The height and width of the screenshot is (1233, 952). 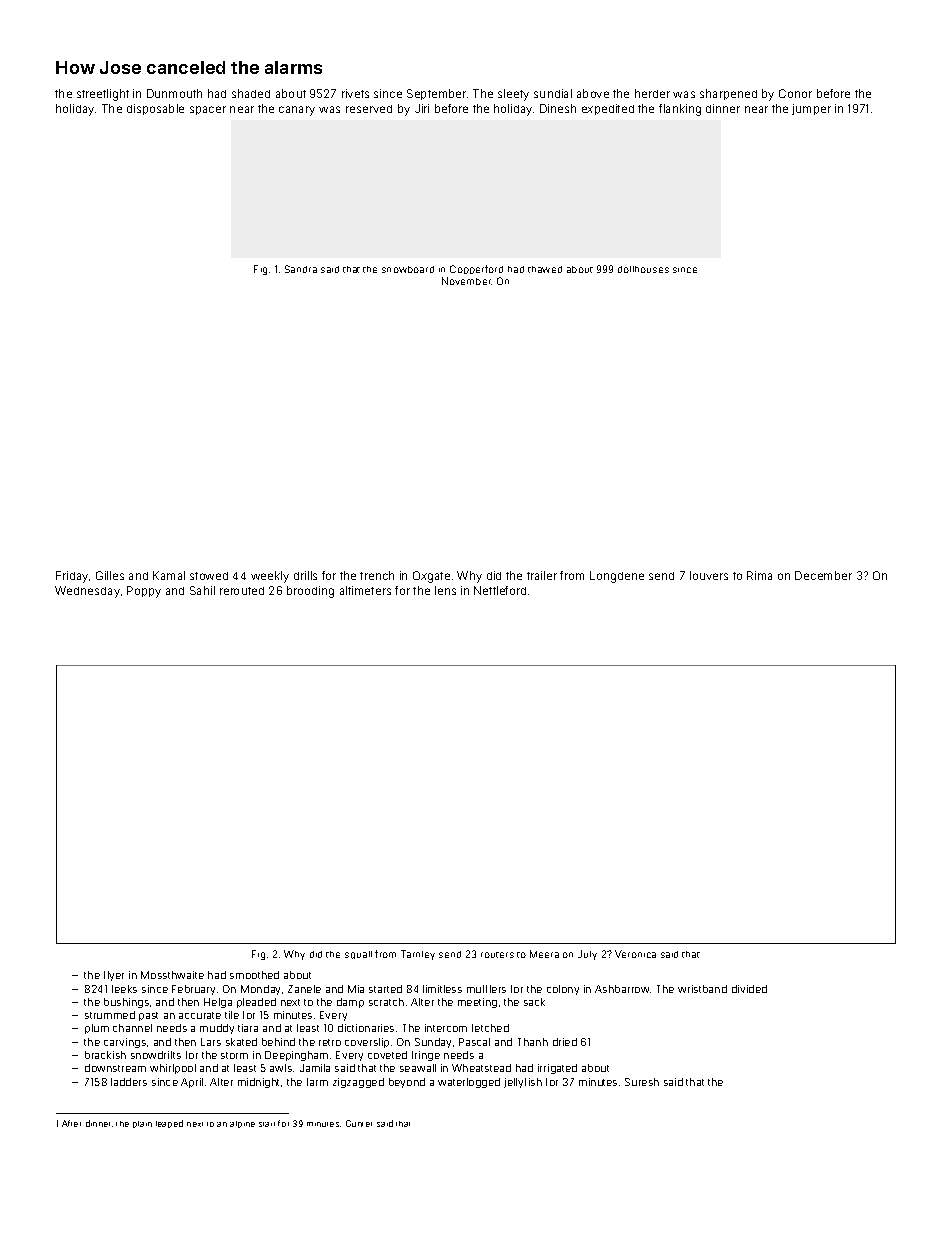 What do you see at coordinates (680, 110) in the screenshot?
I see `flanking` at bounding box center [680, 110].
